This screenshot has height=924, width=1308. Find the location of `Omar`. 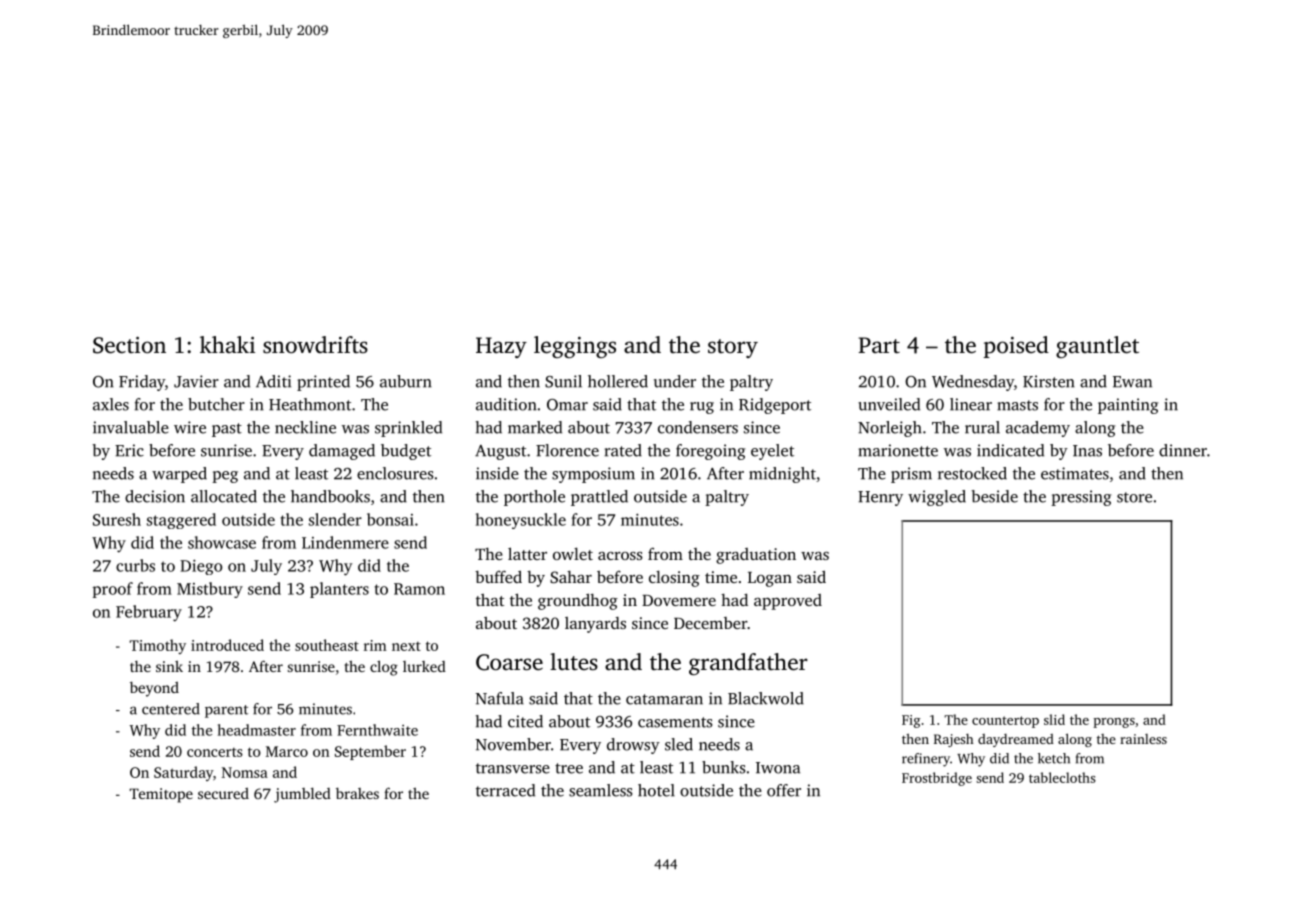

Omar is located at coordinates (567, 405).
